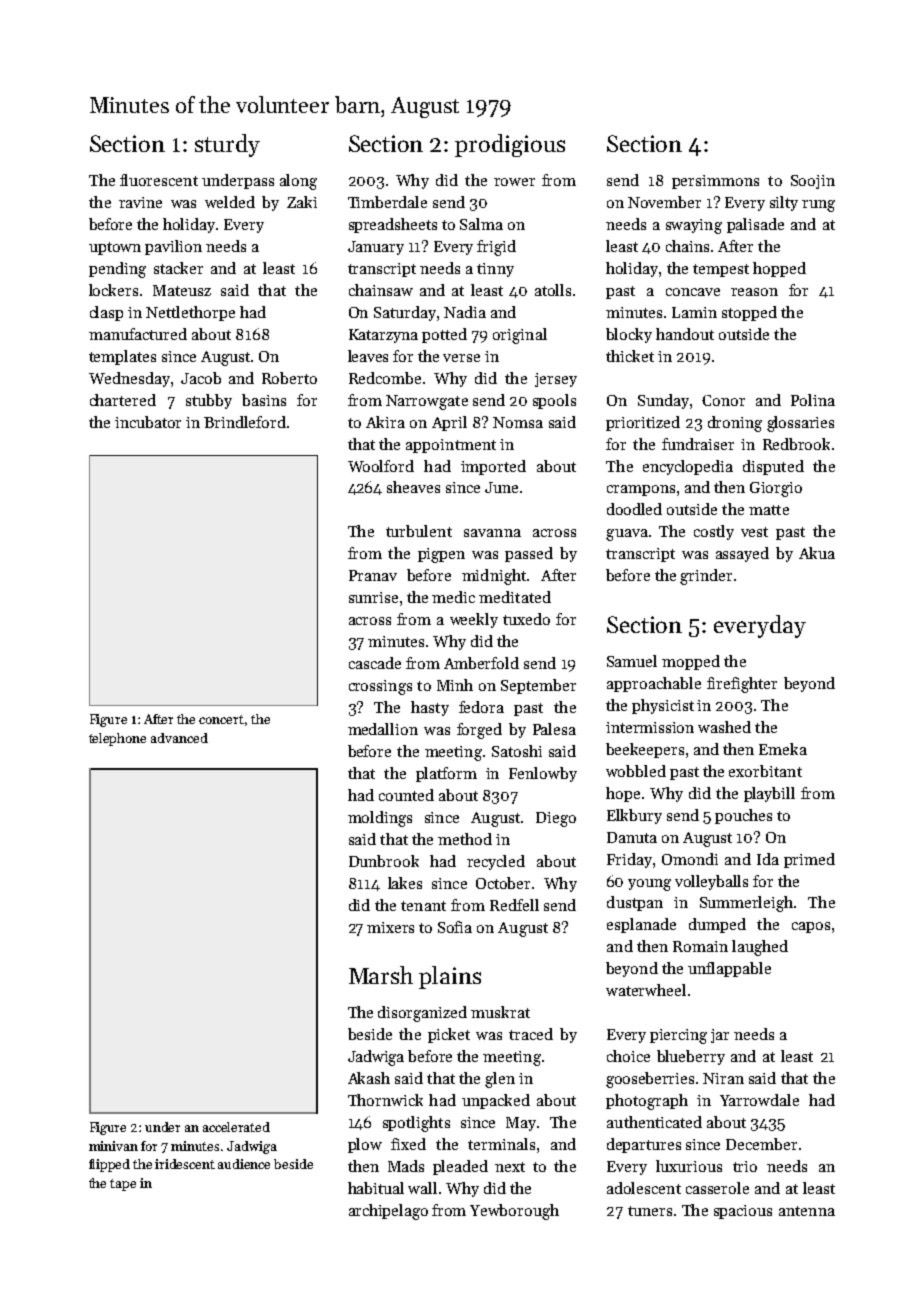 The width and height of the screenshot is (924, 1308). What do you see at coordinates (113, 1146) in the screenshot?
I see `minivan` at bounding box center [113, 1146].
